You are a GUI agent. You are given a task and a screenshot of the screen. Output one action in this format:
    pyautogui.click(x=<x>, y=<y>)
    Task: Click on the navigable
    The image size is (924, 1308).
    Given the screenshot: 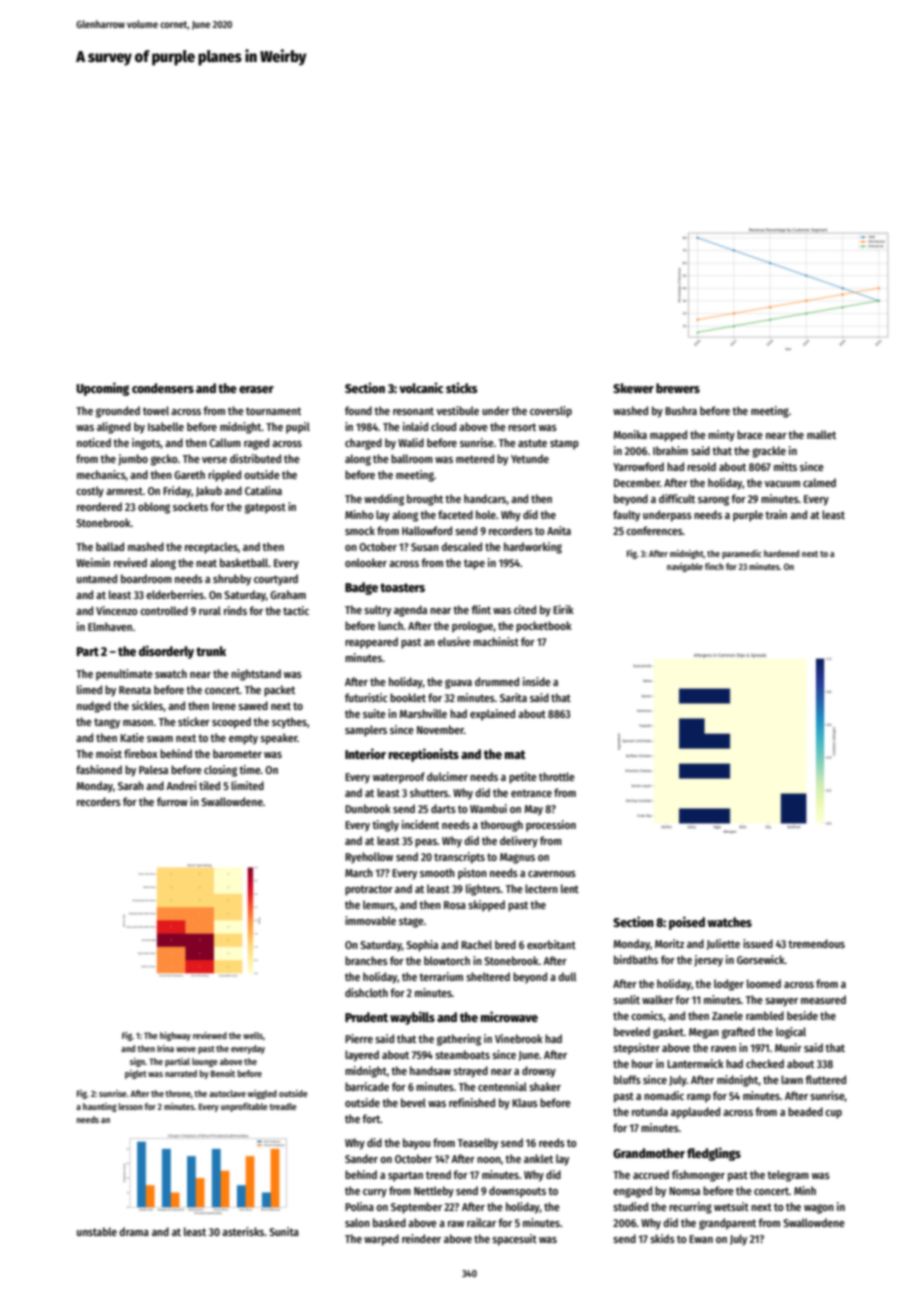 What is the action you would take?
    pyautogui.click(x=685, y=567)
